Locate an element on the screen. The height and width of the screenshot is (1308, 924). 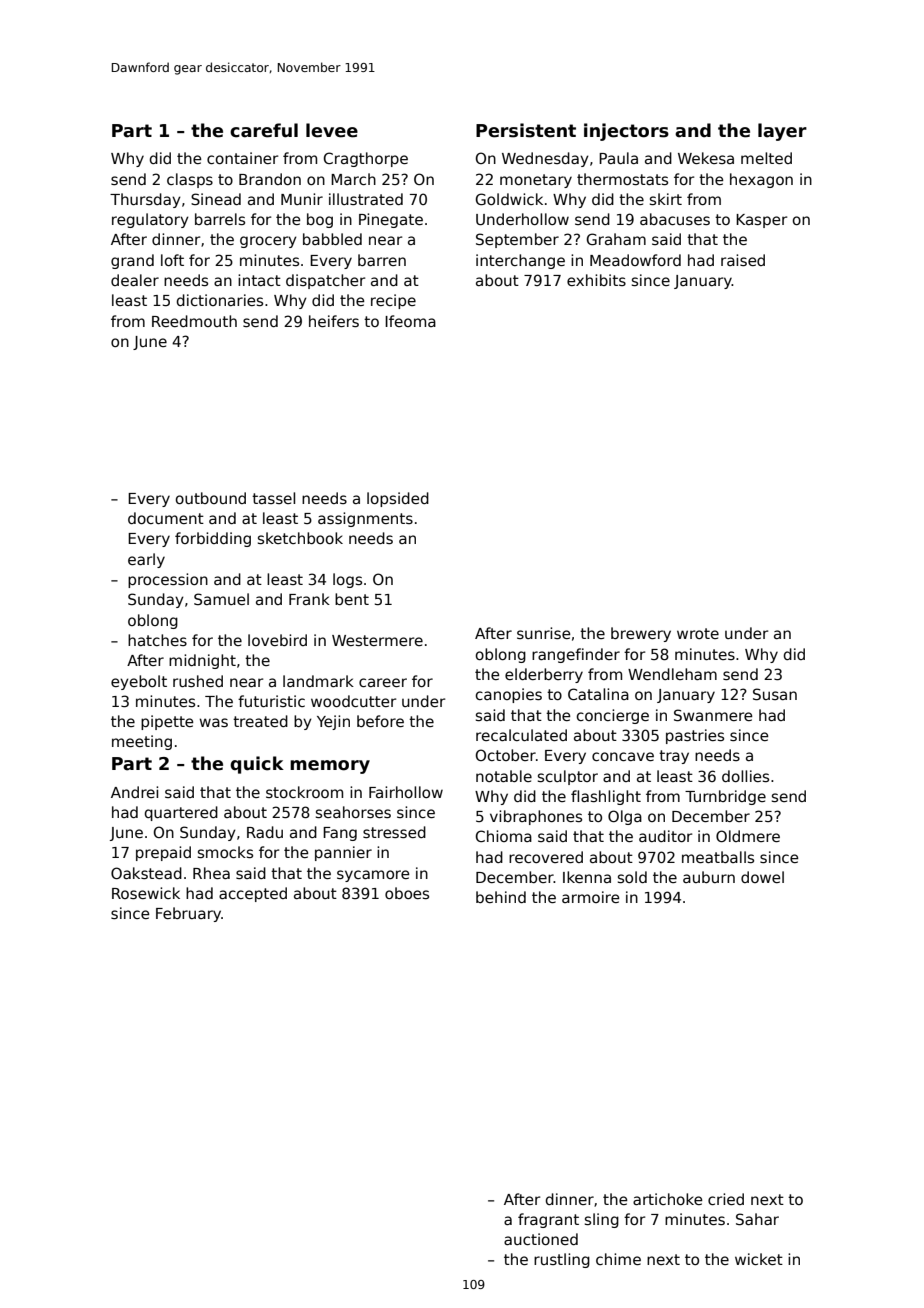
injectors is located at coordinates (626, 132).
